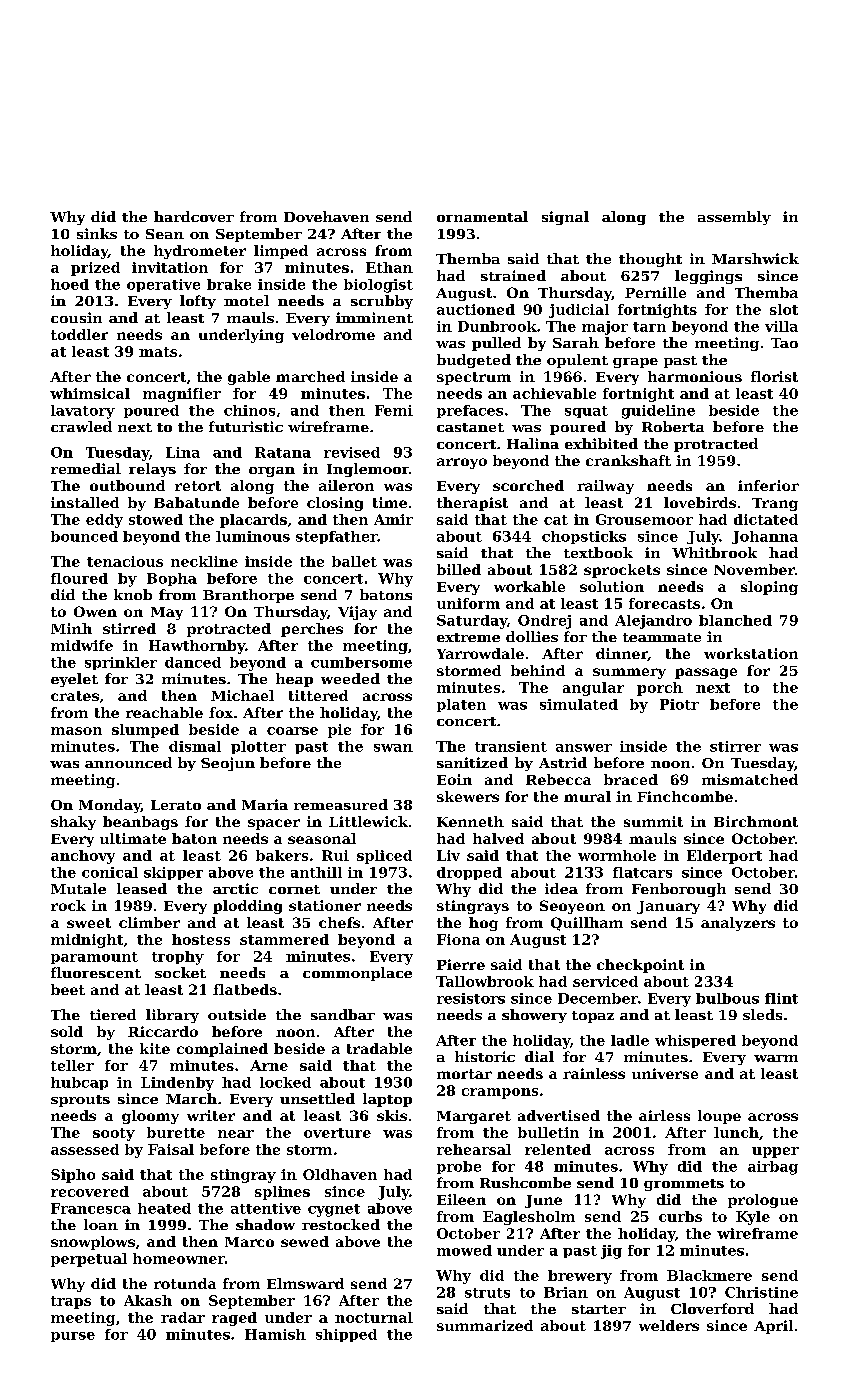  I want to click on relays, so click(152, 470).
